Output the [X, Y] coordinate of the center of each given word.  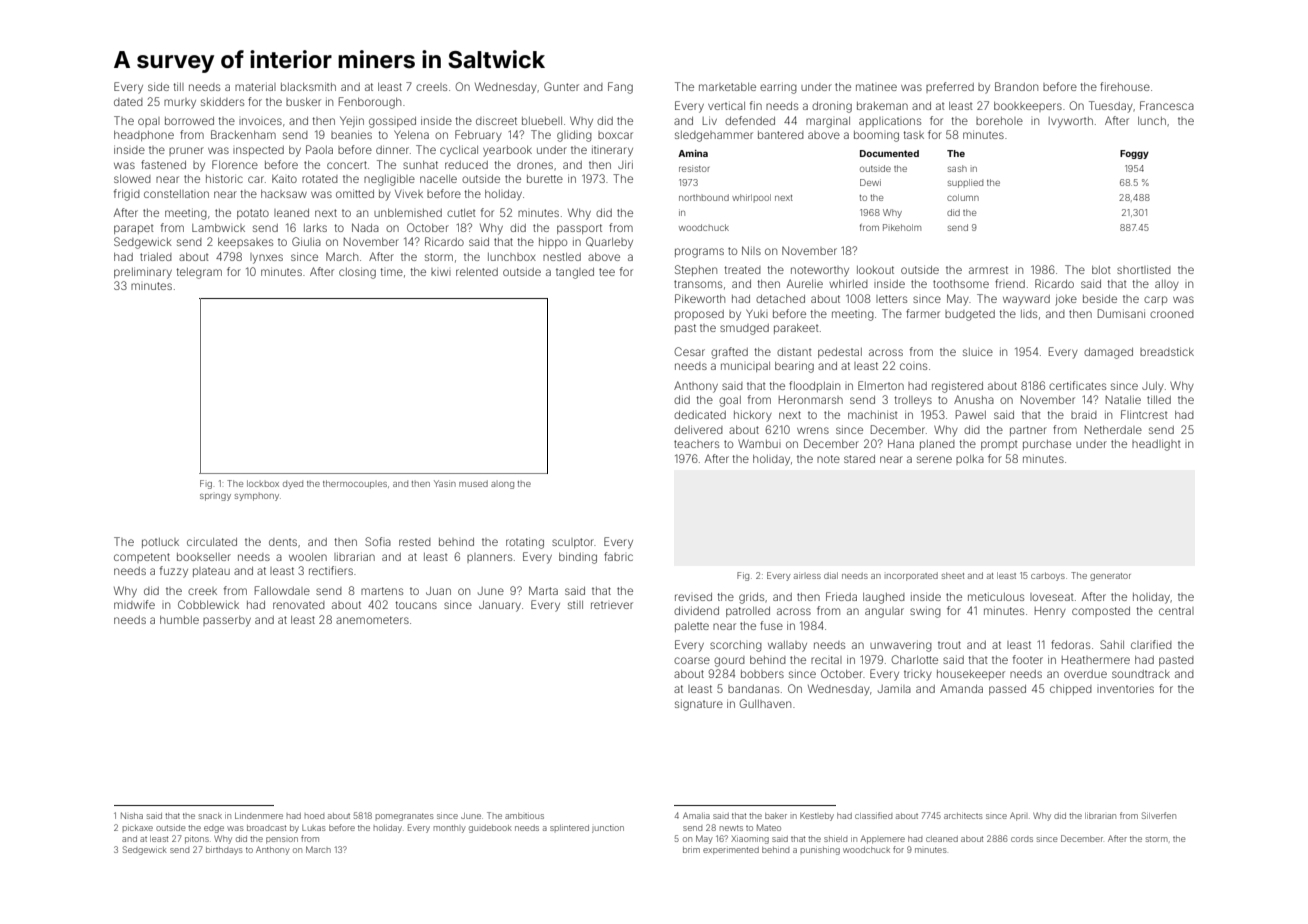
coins [913, 366]
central [1176, 611]
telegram [199, 273]
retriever [612, 605]
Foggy [1134, 154]
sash [957, 168]
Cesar [689, 351]
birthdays [224, 851]
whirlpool [751, 198]
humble [179, 620]
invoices [260, 121]
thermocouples [355, 484]
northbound [704, 197]
